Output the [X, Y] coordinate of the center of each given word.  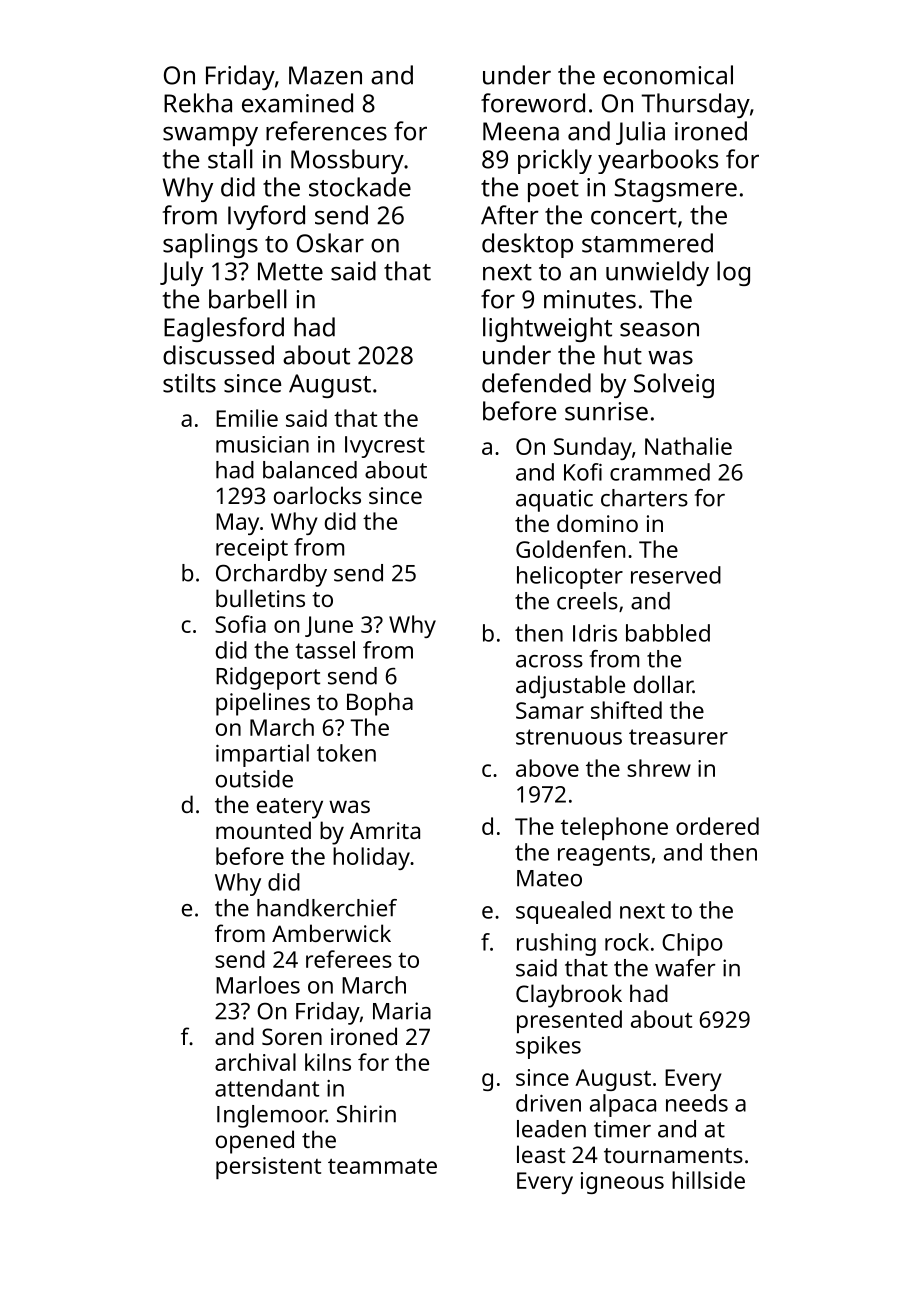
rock [627, 942]
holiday [371, 858]
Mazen [325, 75]
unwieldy [657, 273]
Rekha [198, 103]
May [237, 524]
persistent [268, 1168]
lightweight [547, 329]
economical [668, 75]
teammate [382, 1166]
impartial [262, 755]
